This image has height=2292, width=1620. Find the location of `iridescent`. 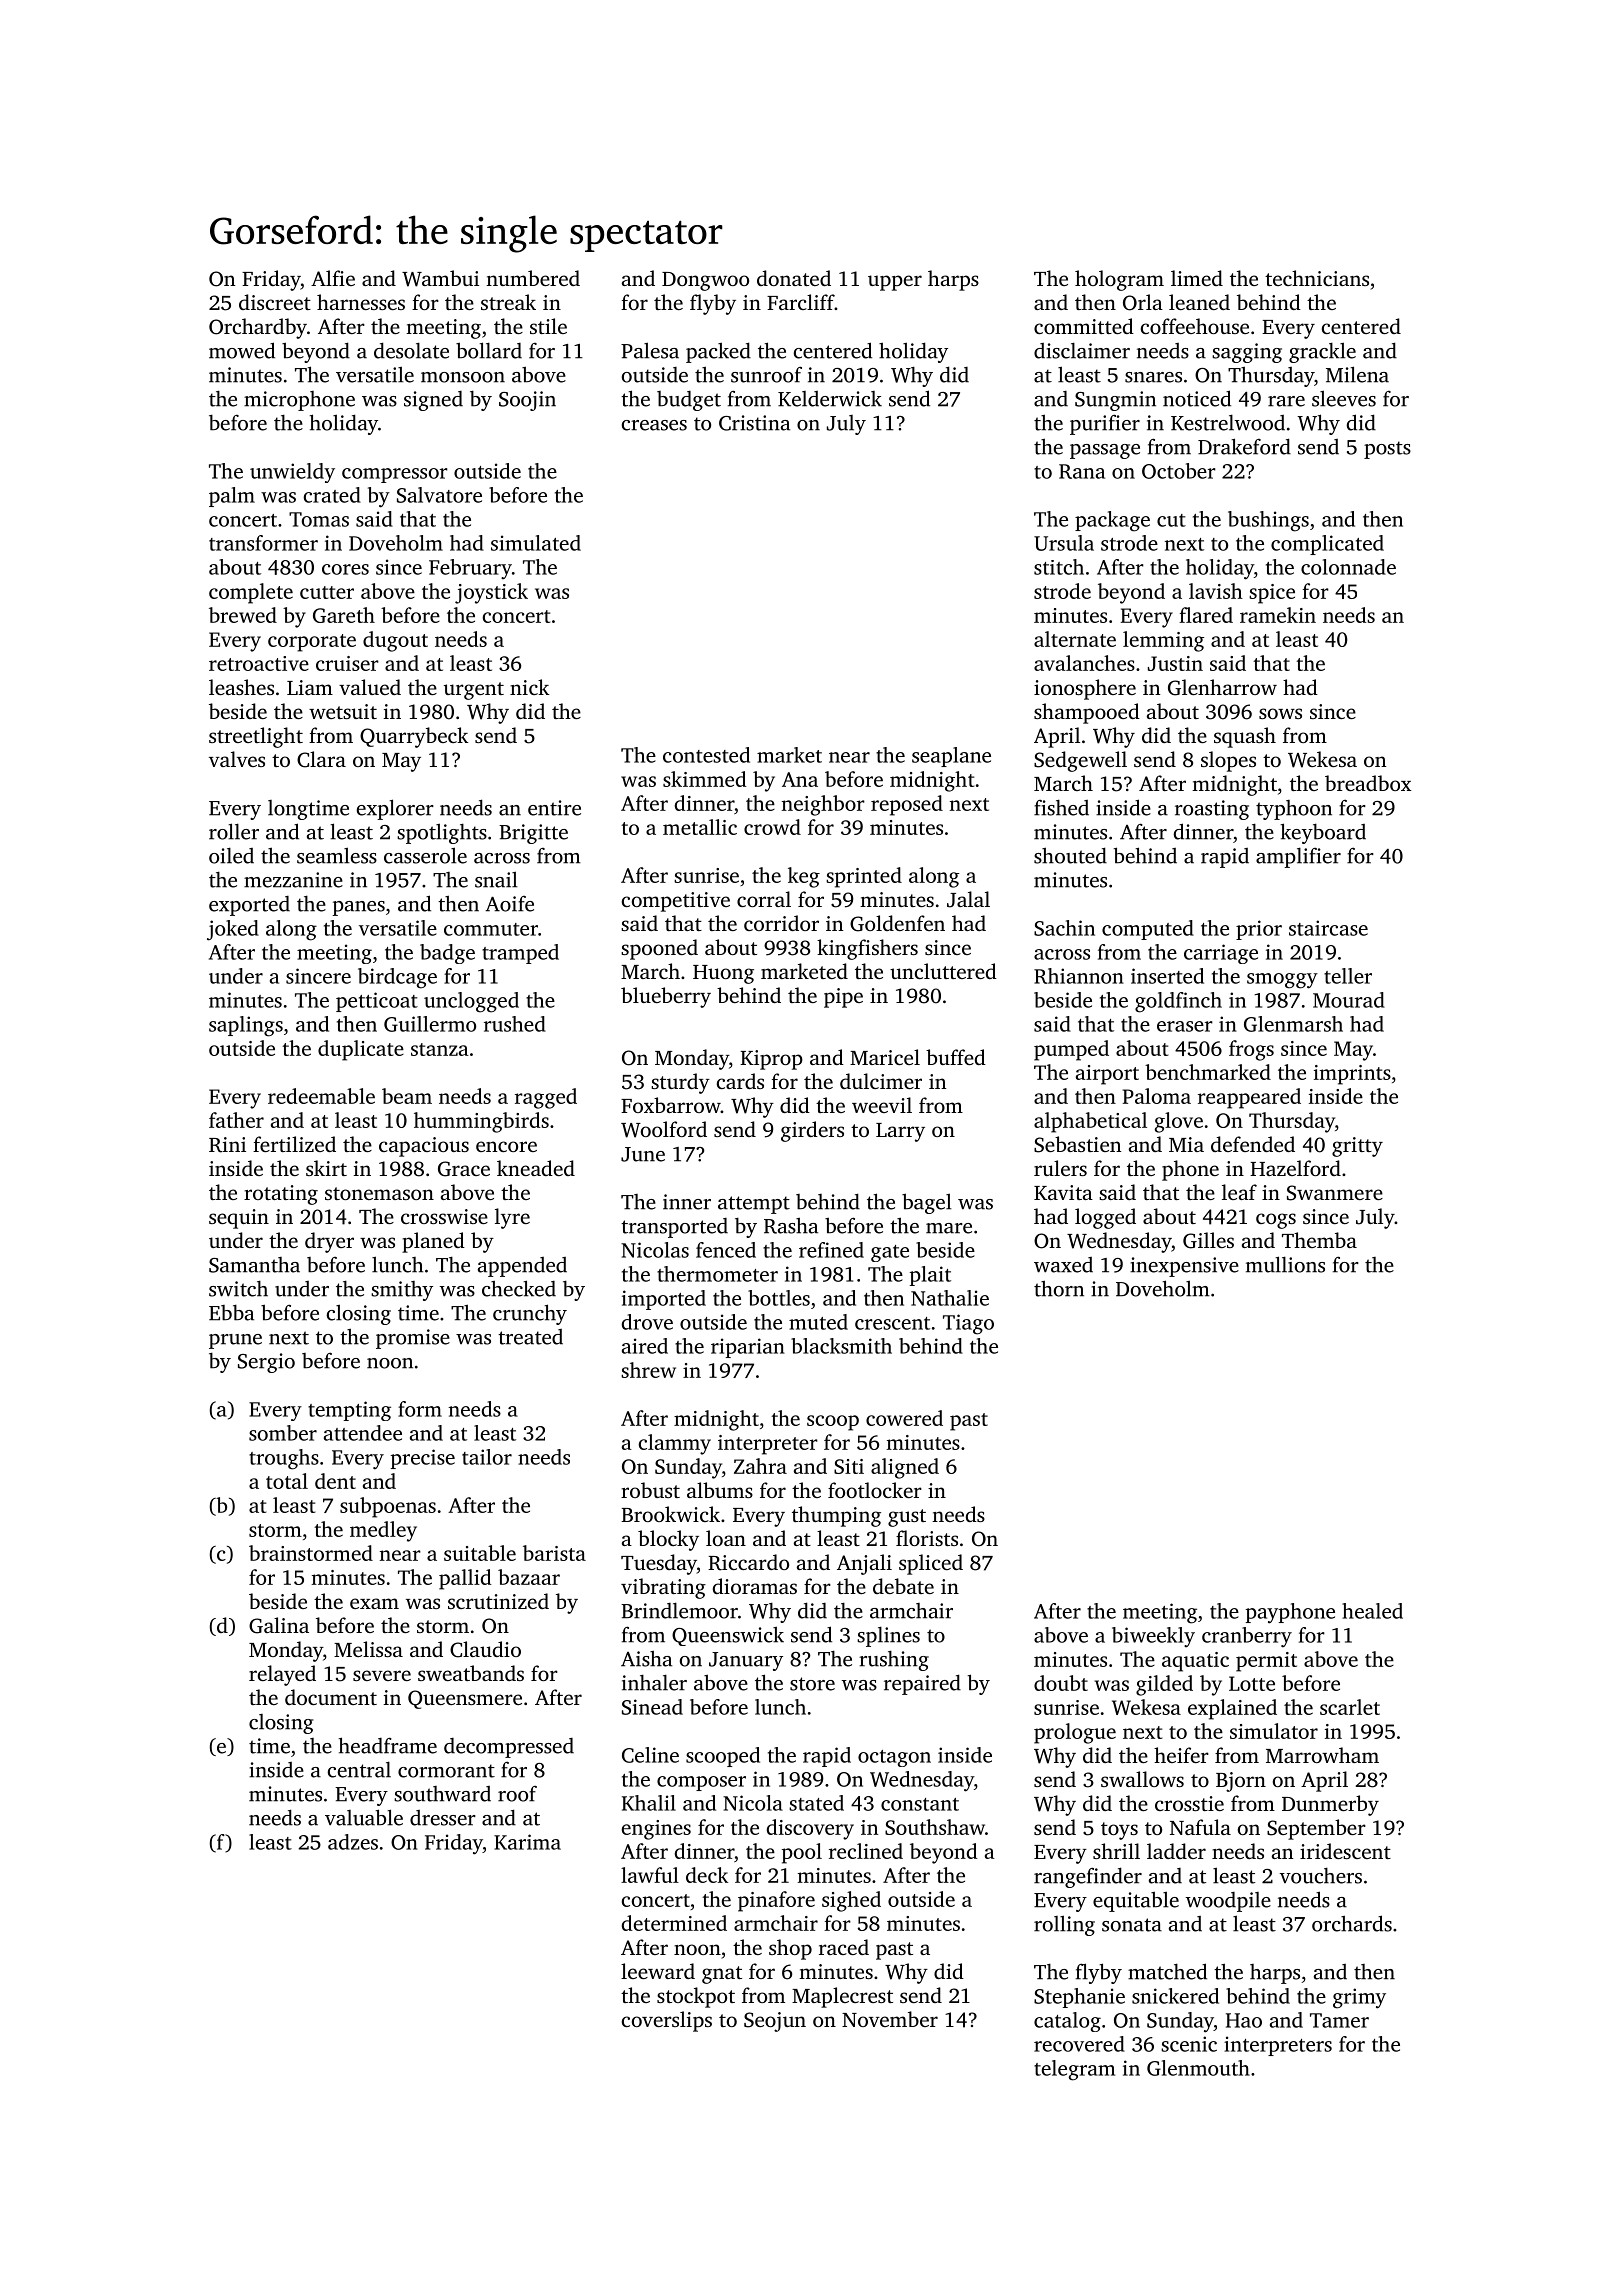

iridescent is located at coordinates (1345, 1851).
